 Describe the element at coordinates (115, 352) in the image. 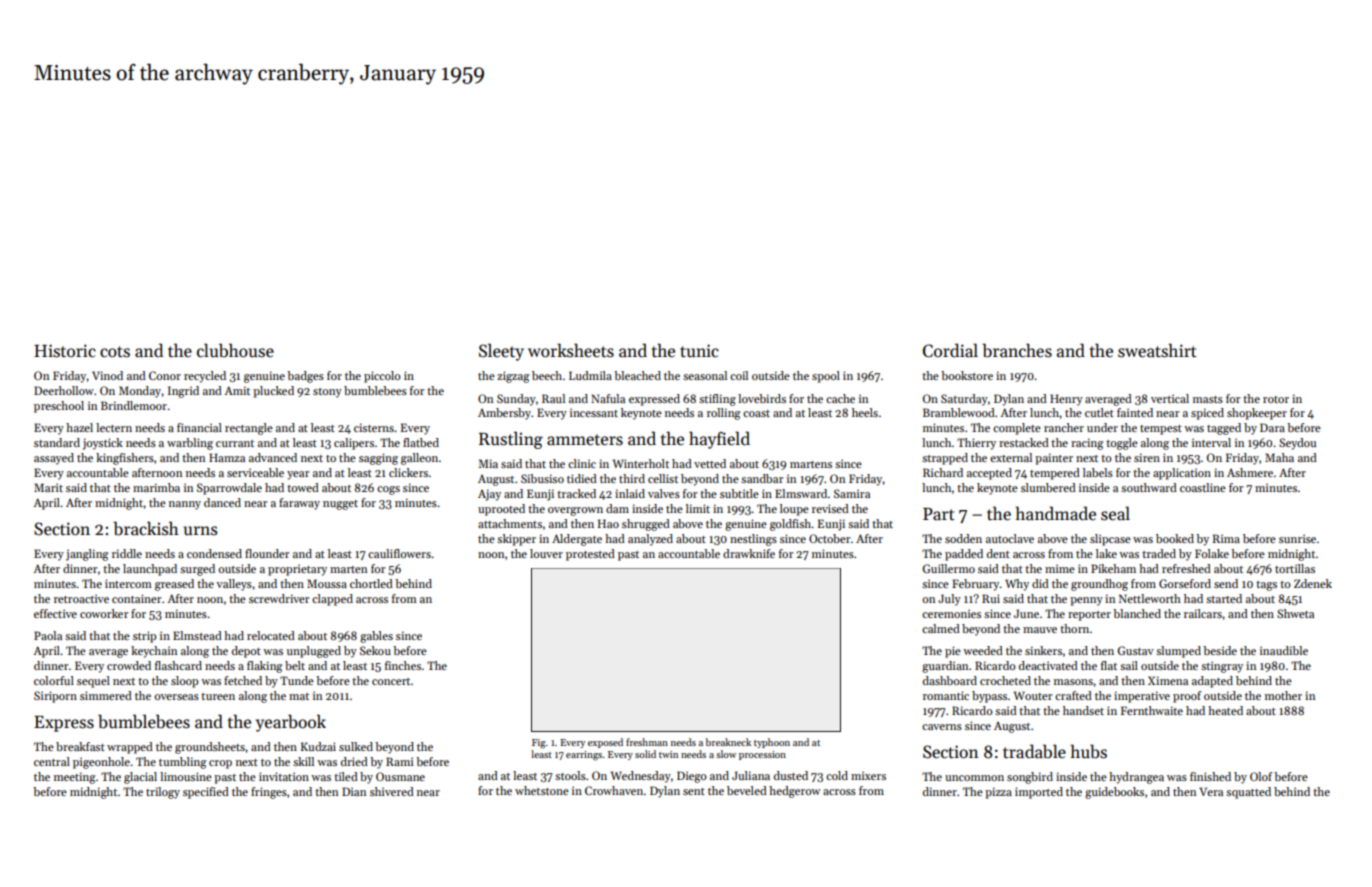

I see `cots` at that location.
